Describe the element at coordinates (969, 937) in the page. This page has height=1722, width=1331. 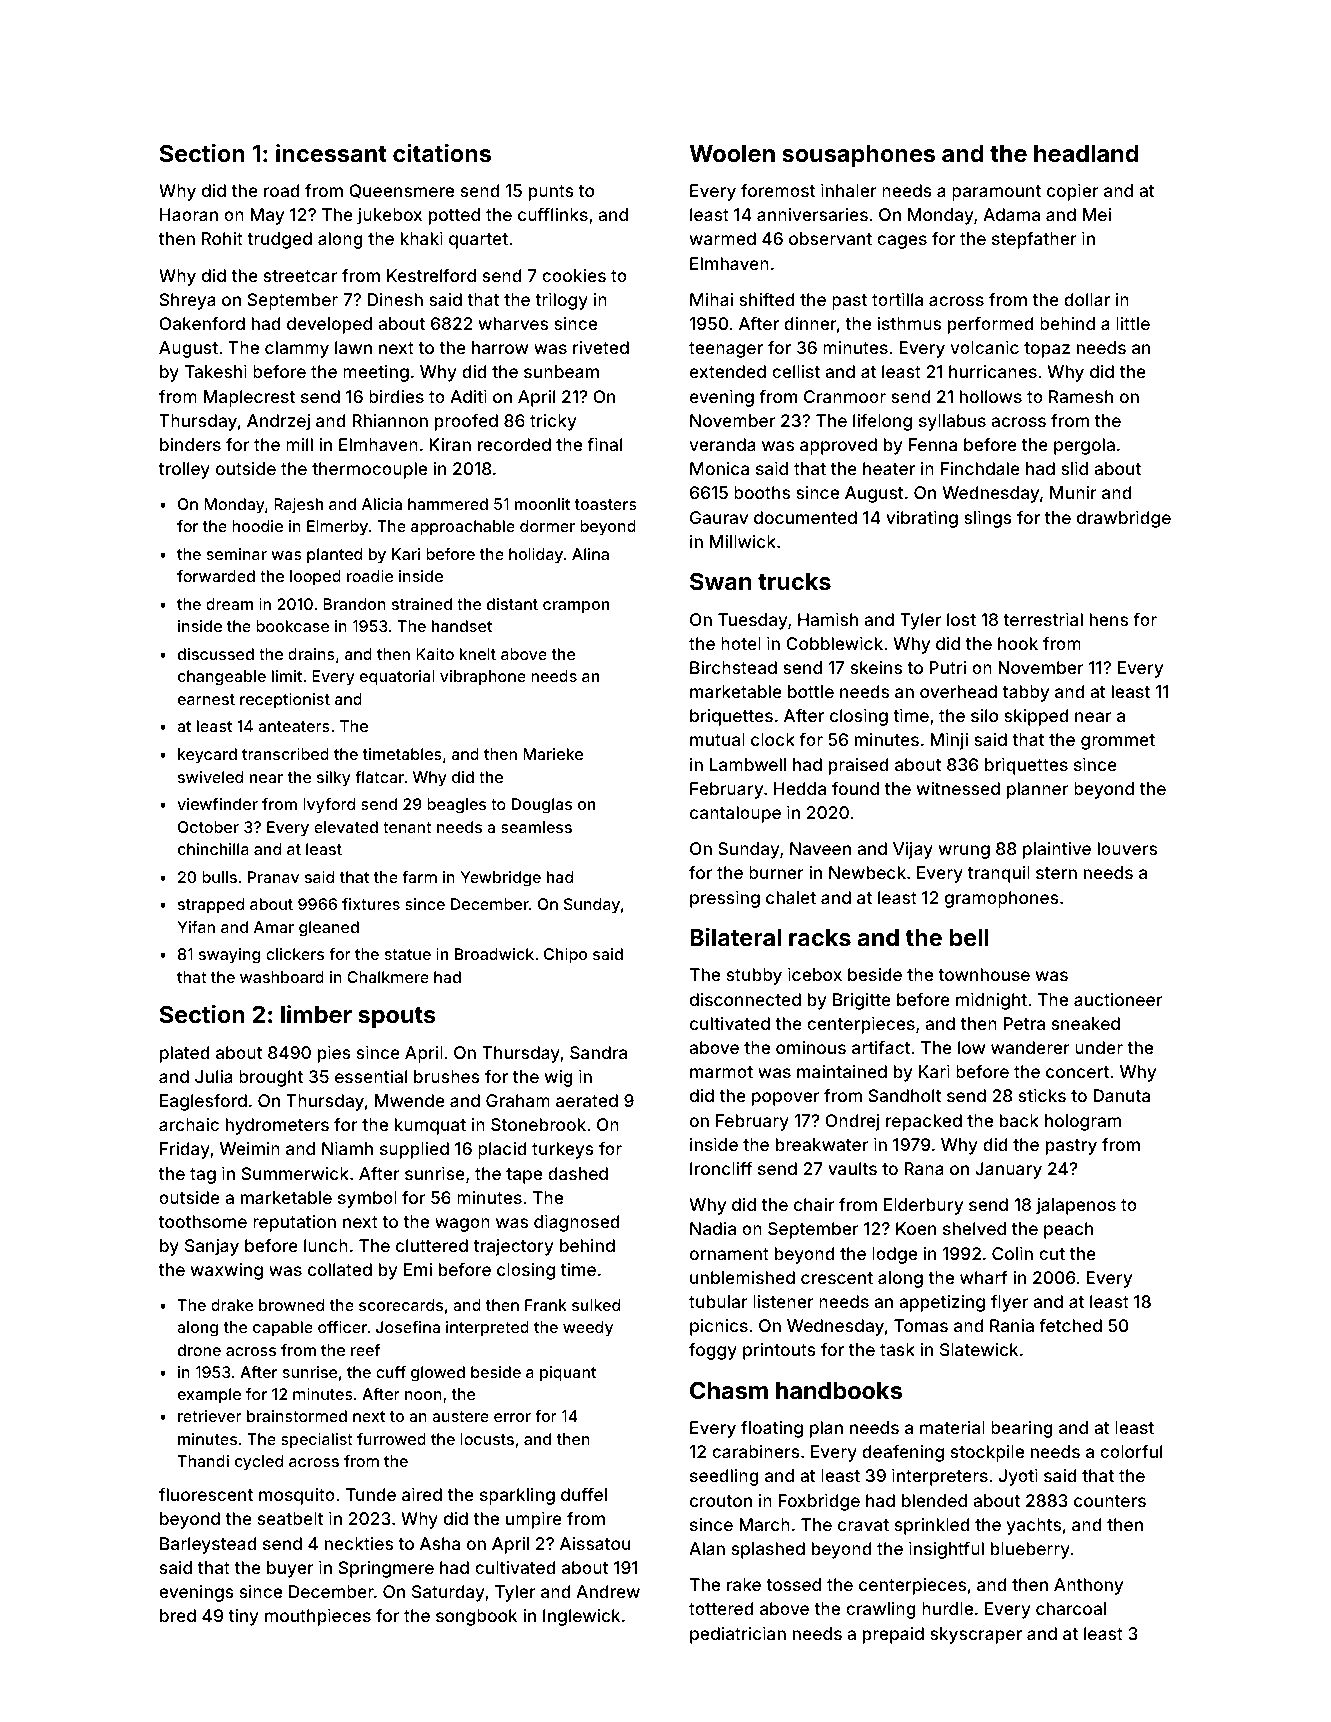
I see `bell` at that location.
